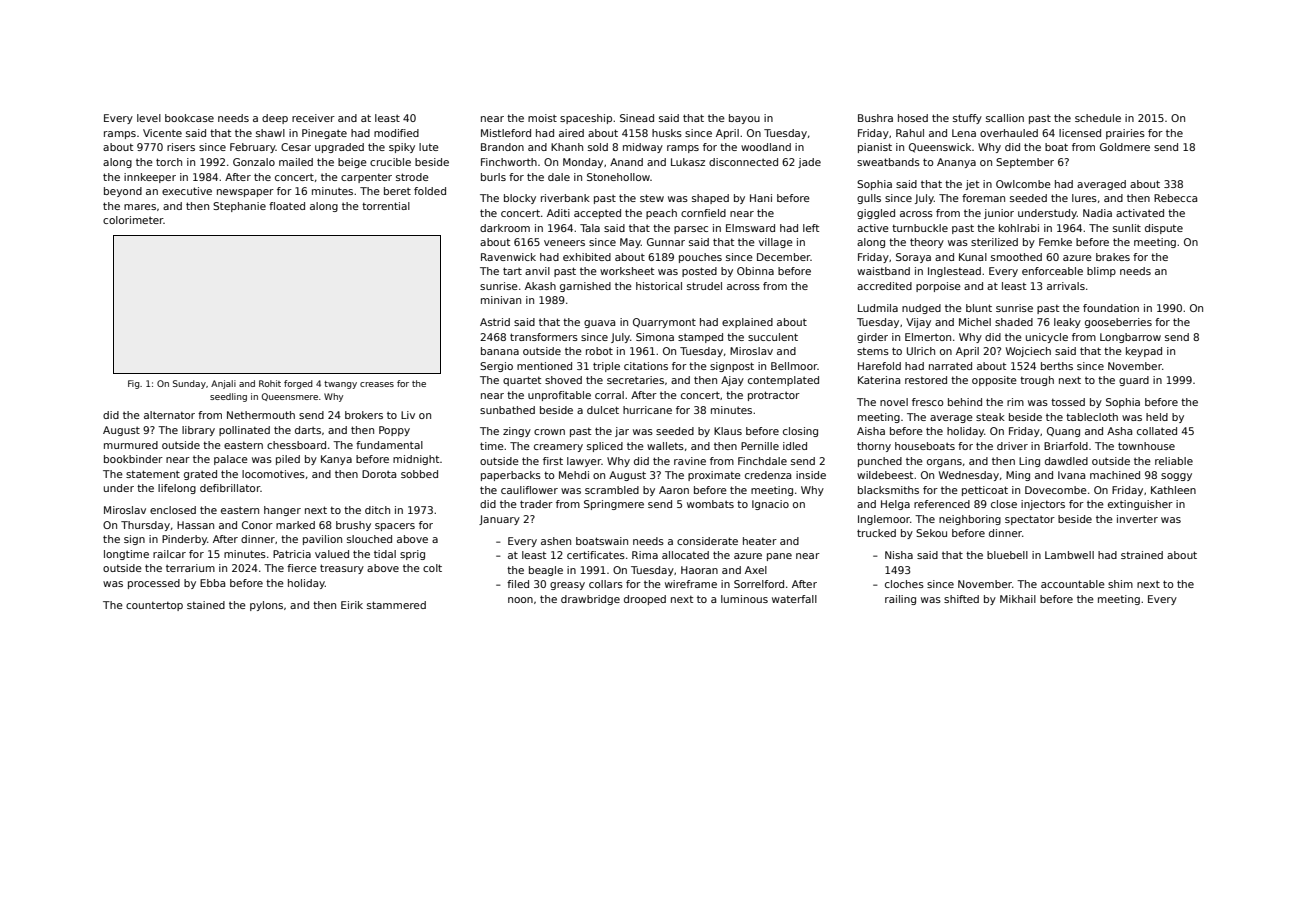 This screenshot has height=924, width=1308. I want to click on risers, so click(181, 147).
